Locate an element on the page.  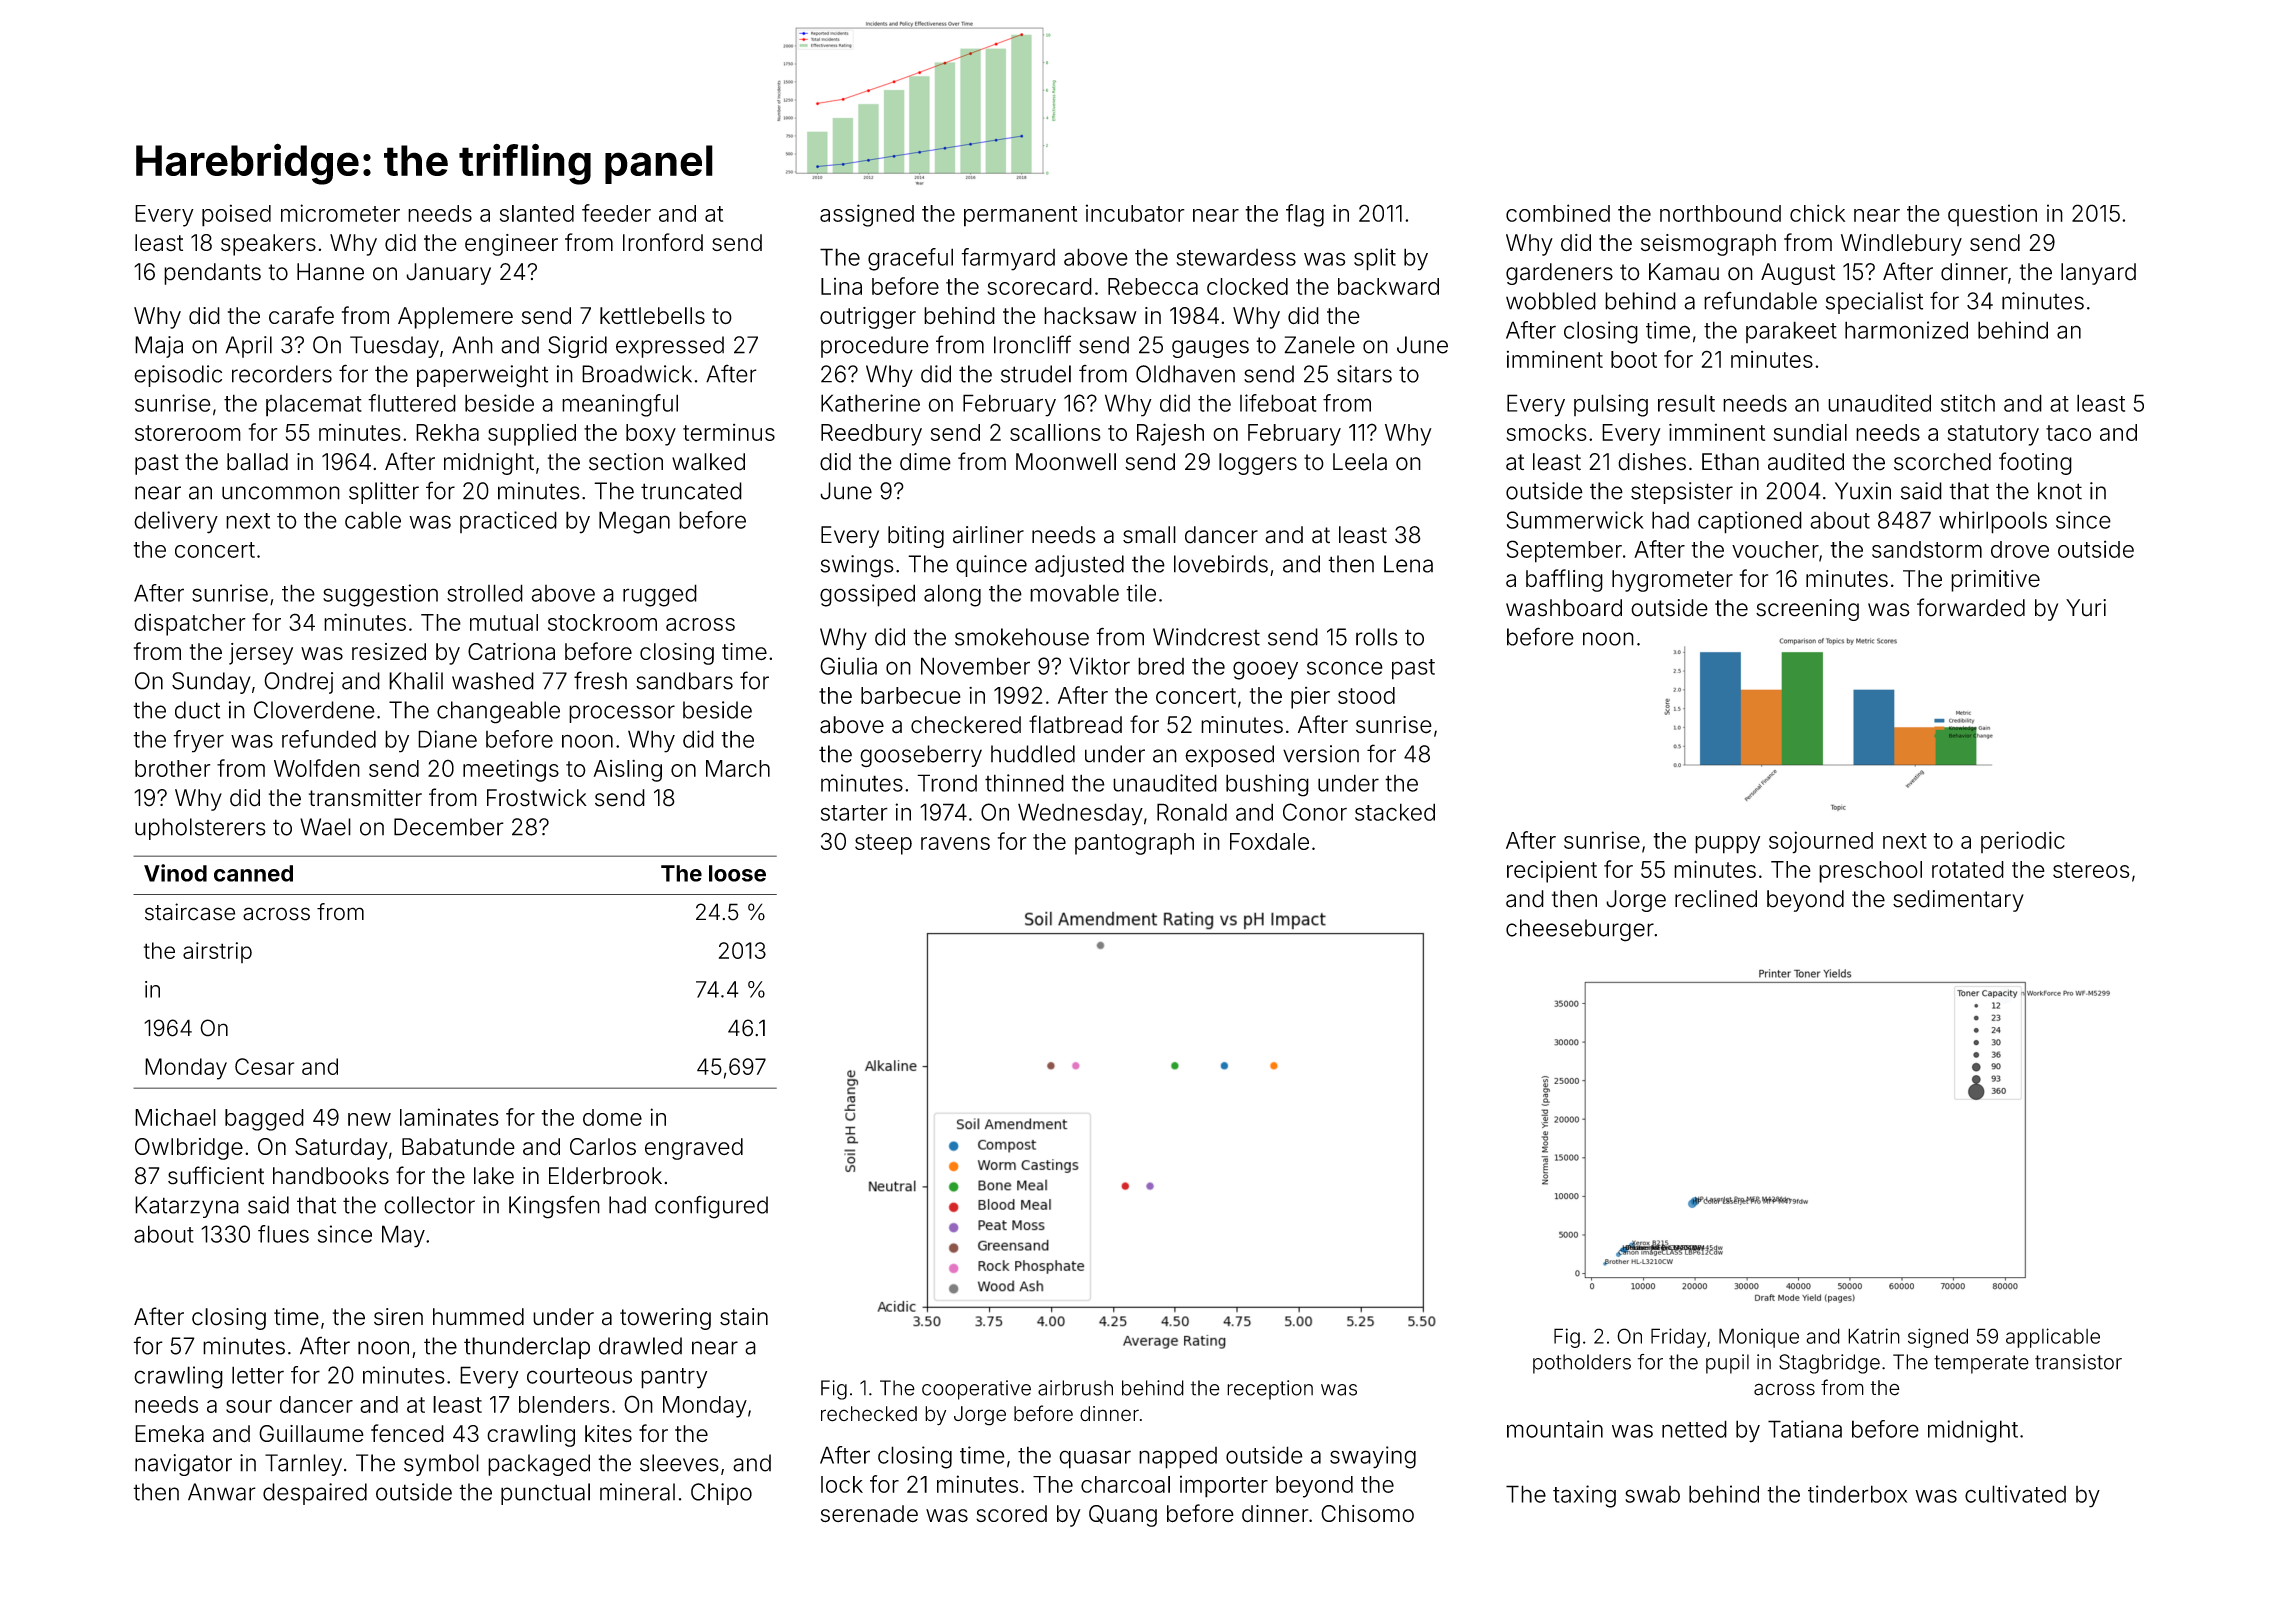
serenade is located at coordinates (869, 1514).
